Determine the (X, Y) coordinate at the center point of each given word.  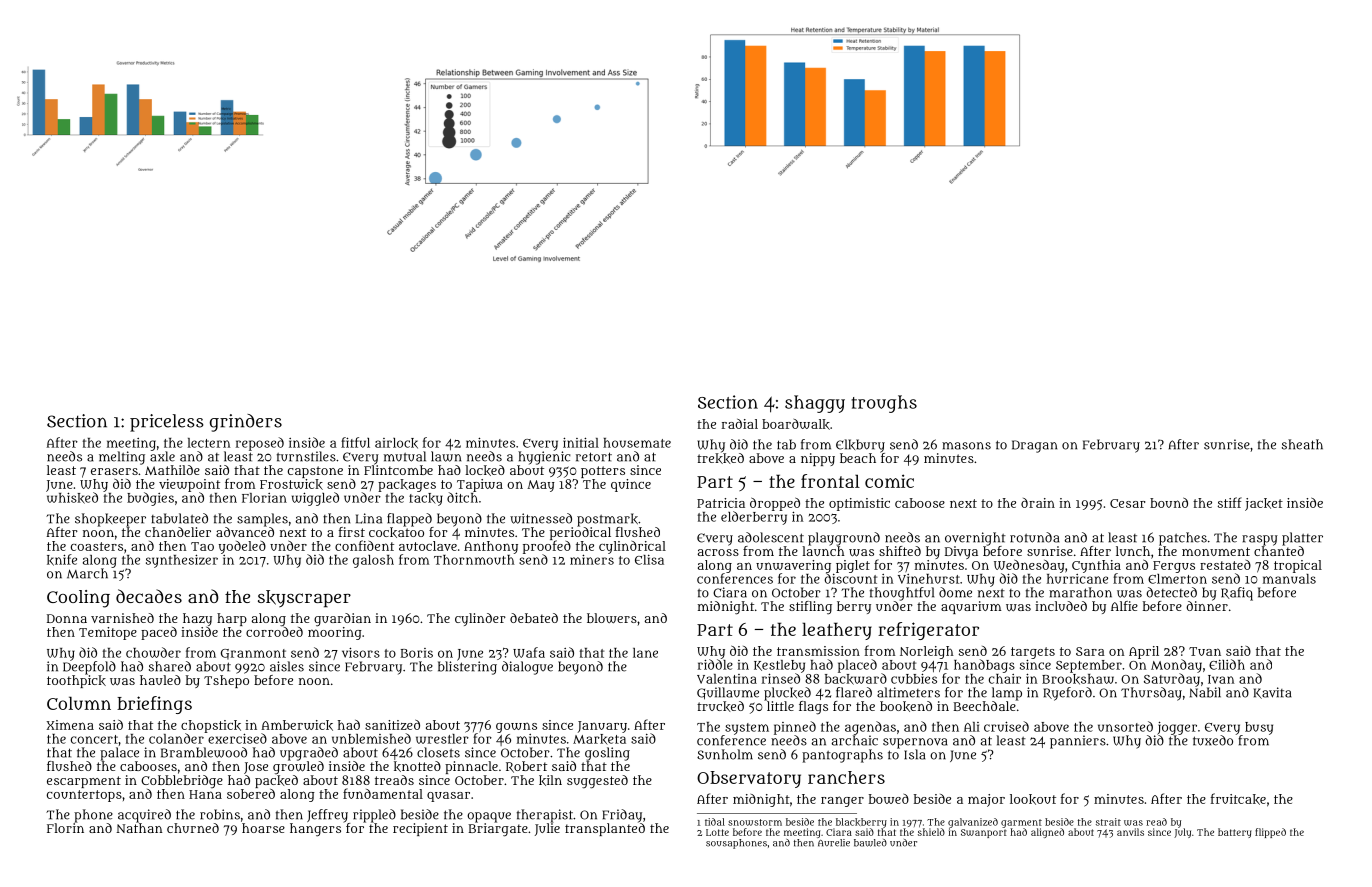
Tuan (1205, 651)
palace (119, 754)
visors (361, 652)
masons (966, 446)
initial (581, 442)
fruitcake (1238, 799)
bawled (870, 843)
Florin (65, 828)
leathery (837, 631)
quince (631, 485)
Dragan (1034, 446)
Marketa (599, 739)
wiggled (315, 499)
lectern (209, 443)
